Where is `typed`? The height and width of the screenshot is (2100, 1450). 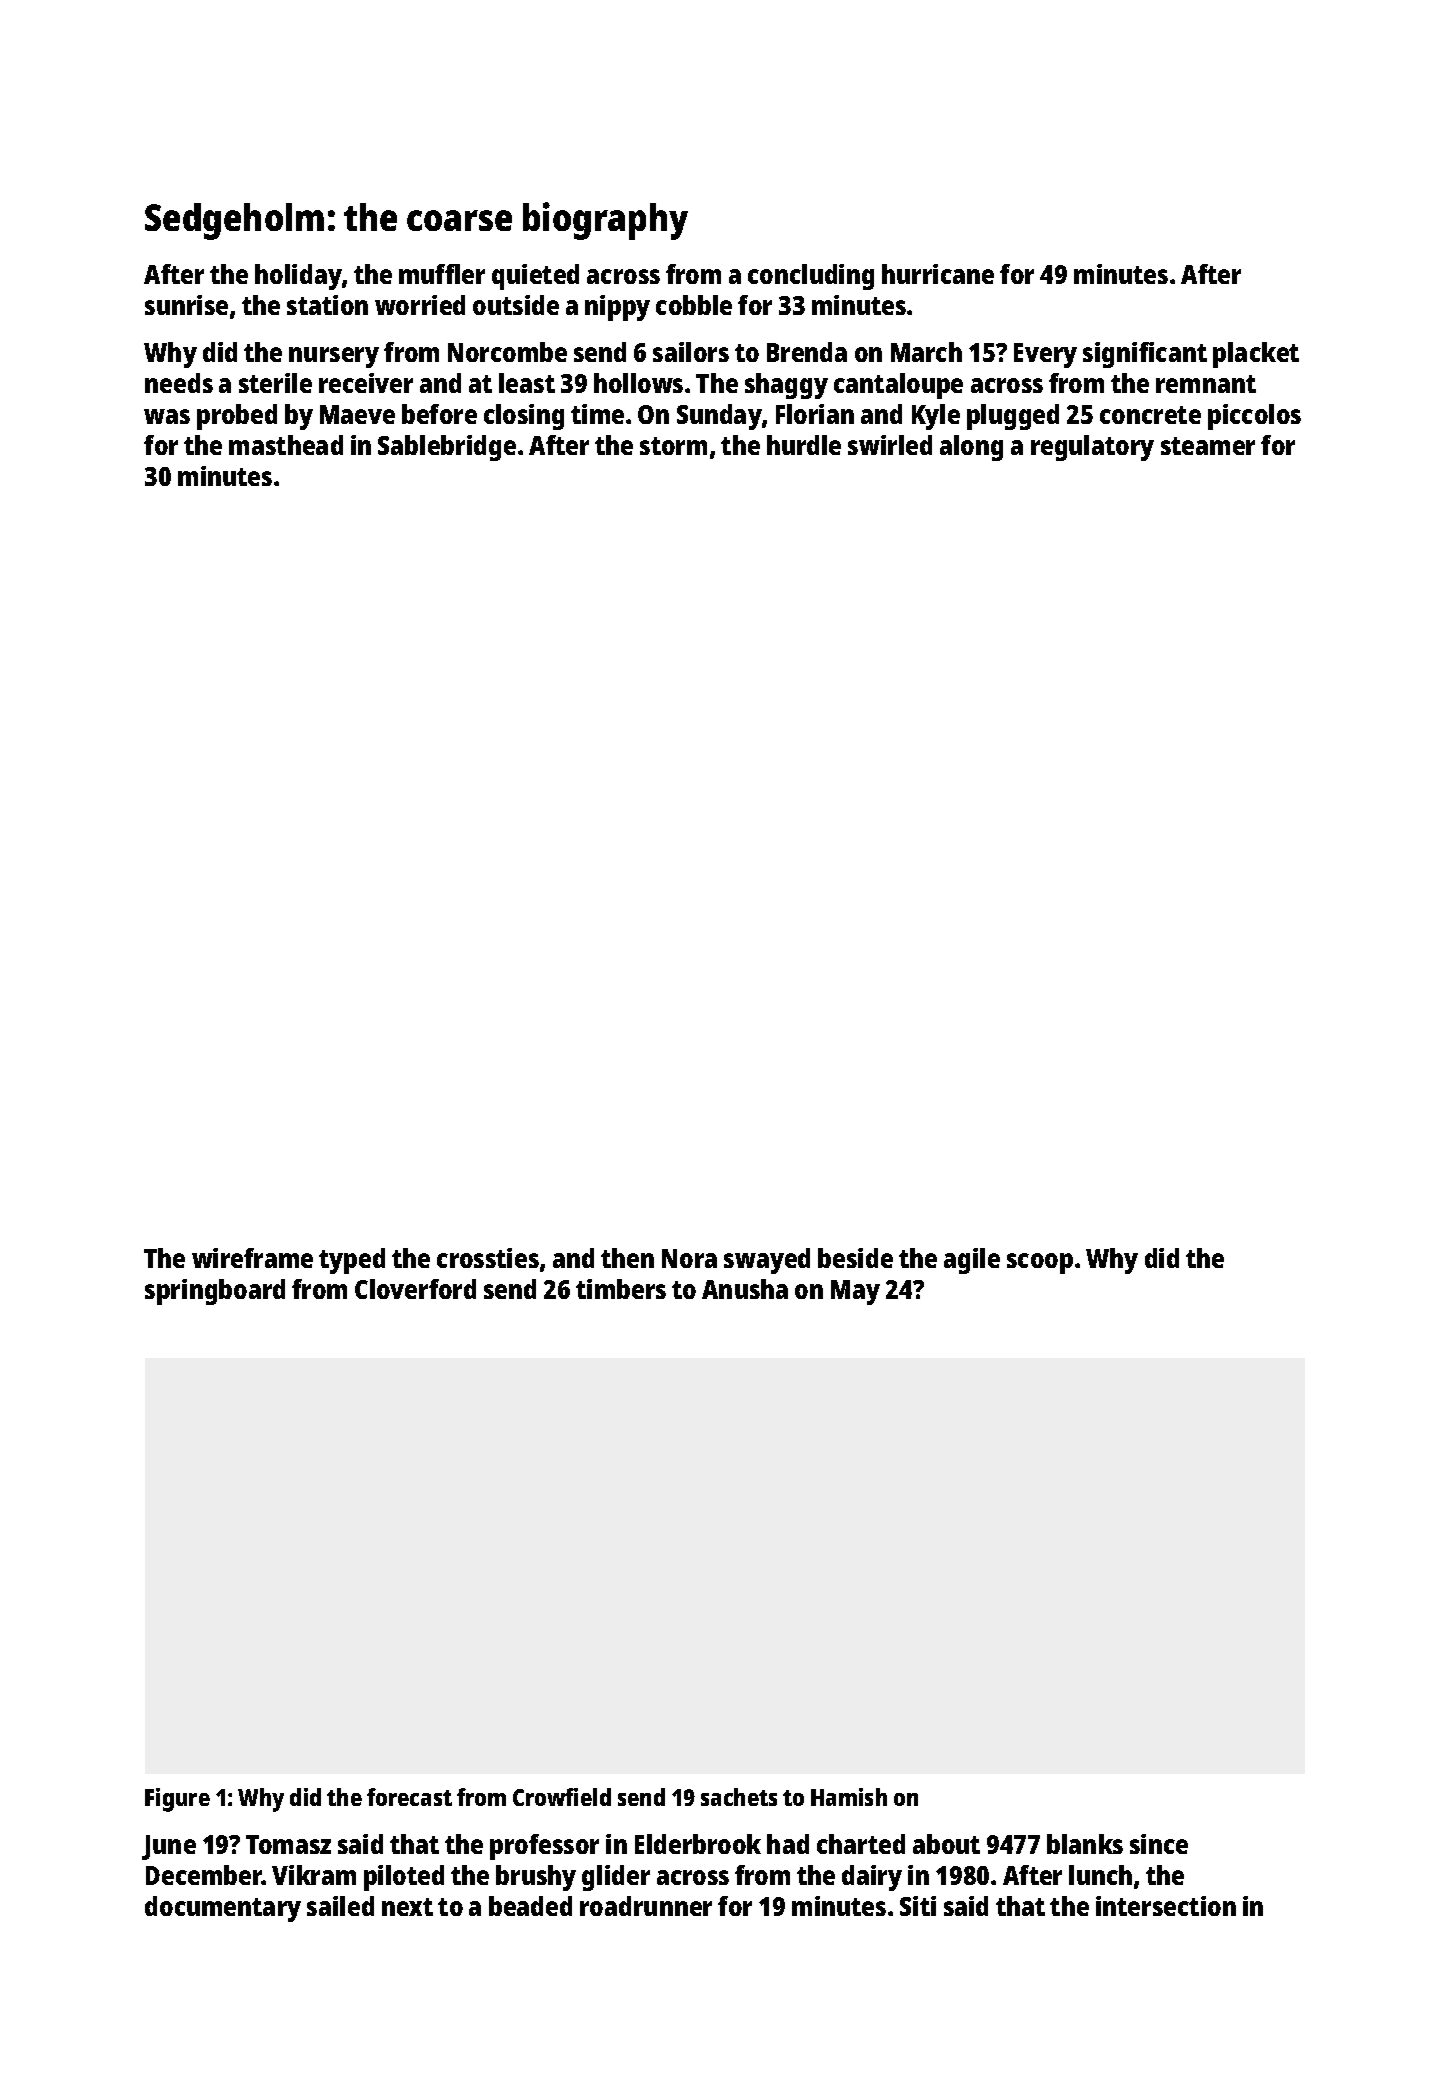 typed is located at coordinates (352, 1261).
